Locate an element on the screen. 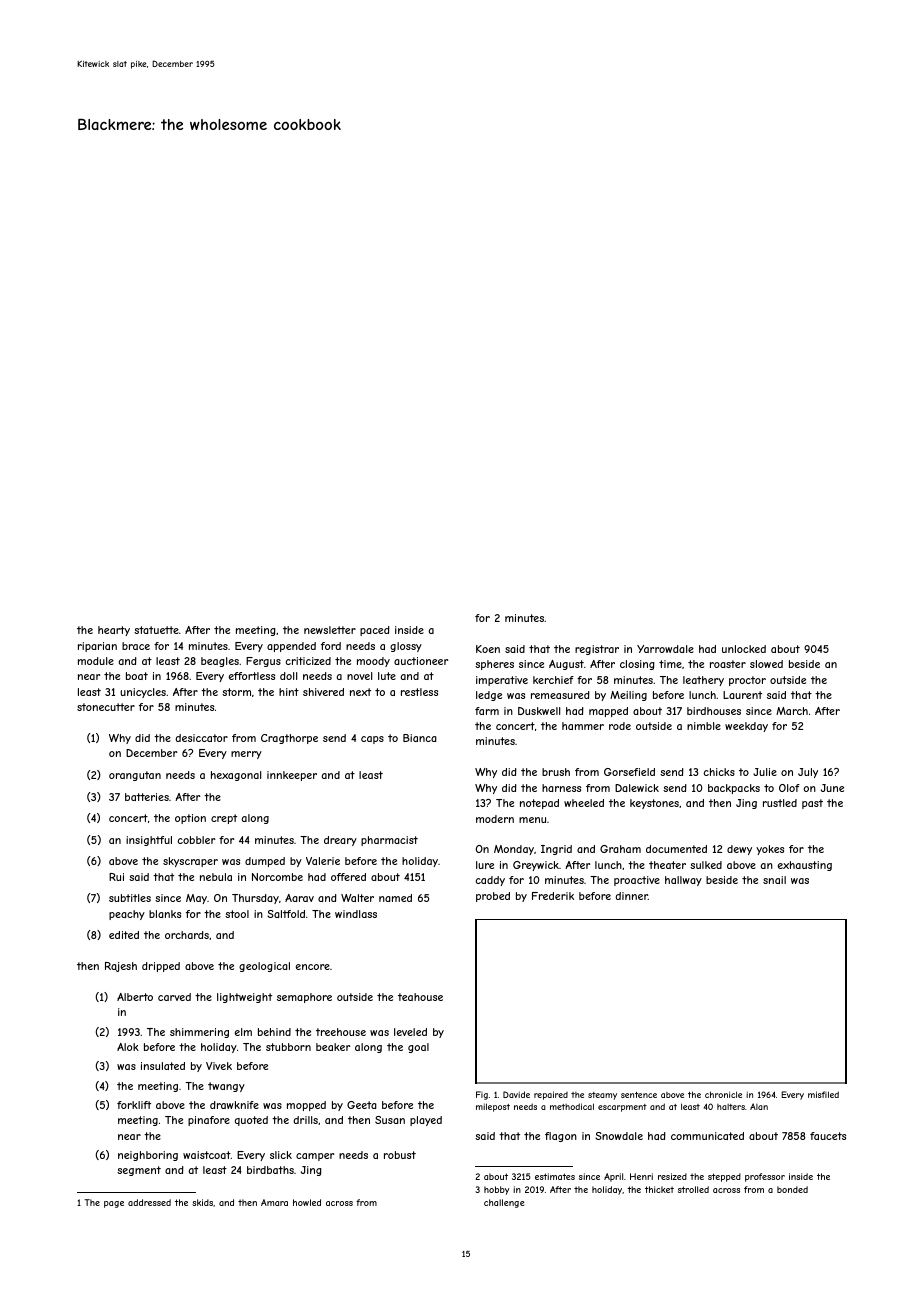 This screenshot has width=924, height=1308. documented is located at coordinates (676, 849).
